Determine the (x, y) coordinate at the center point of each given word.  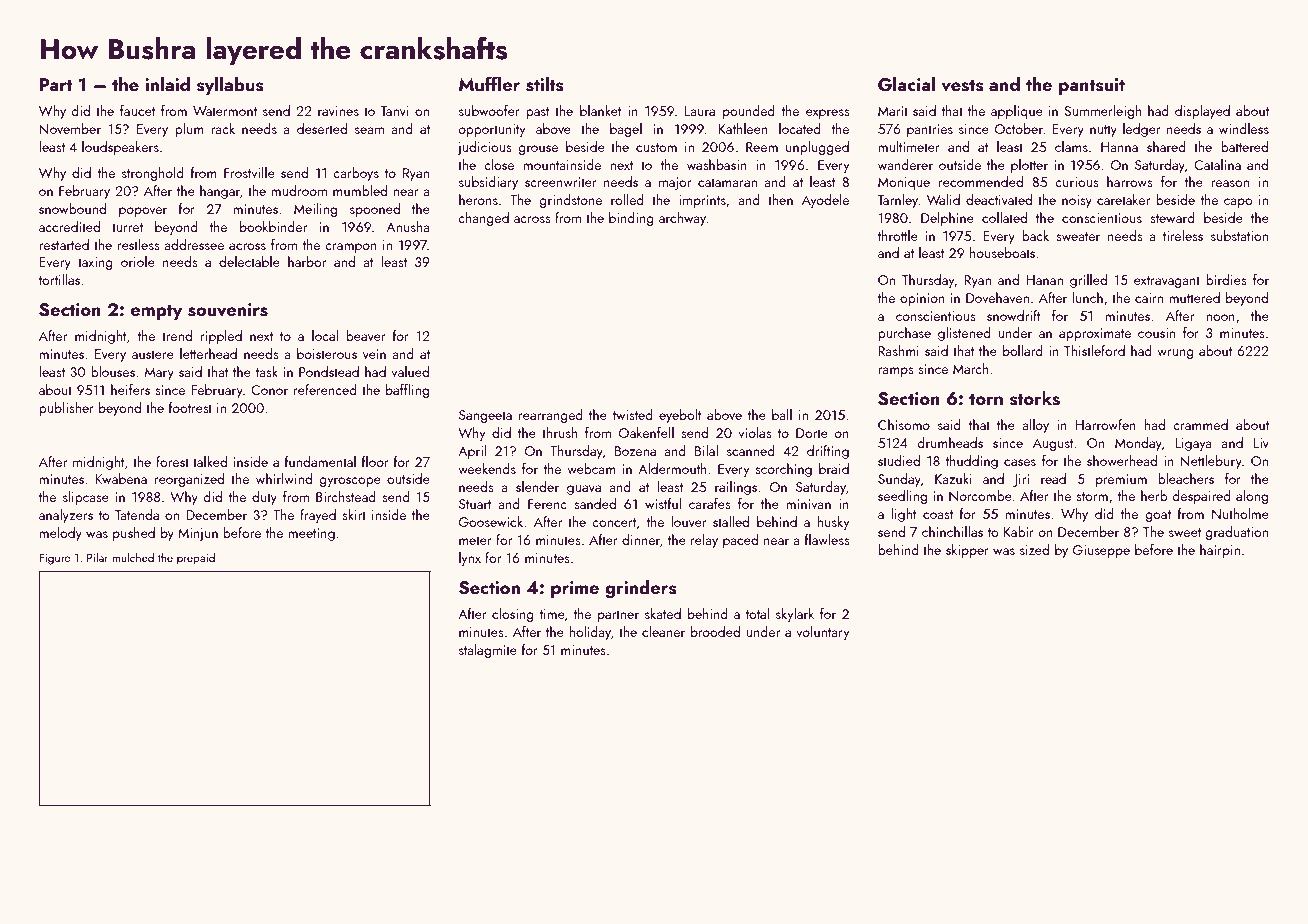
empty (156, 312)
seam (369, 130)
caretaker (1123, 199)
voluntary (822, 633)
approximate (1095, 334)
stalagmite (488, 651)
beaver (365, 335)
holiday (590, 633)
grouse (538, 150)
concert (614, 522)
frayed (318, 516)
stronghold (153, 174)
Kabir (1019, 531)
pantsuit (1092, 86)
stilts (545, 84)
